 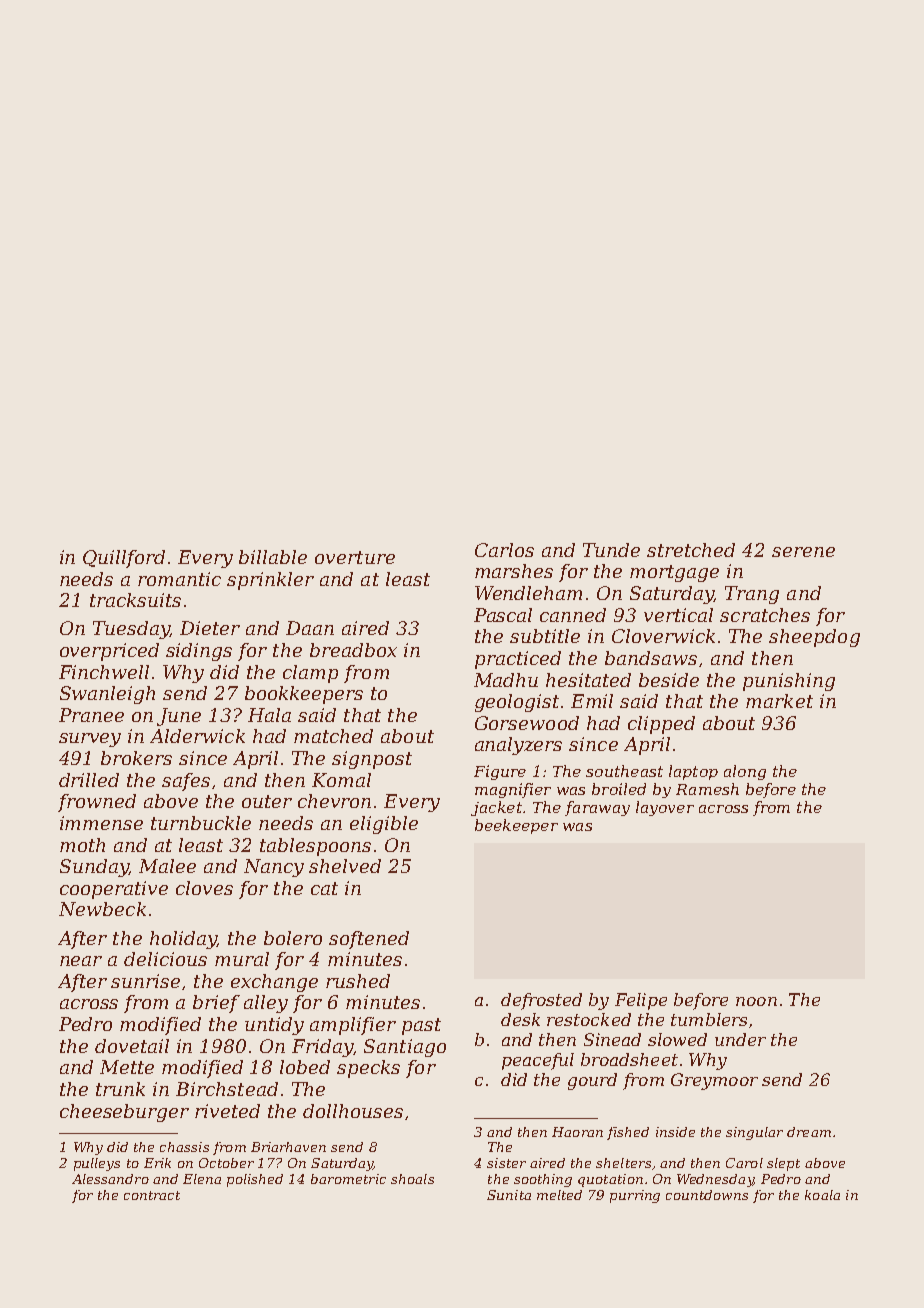 I want to click on Ramesh, so click(x=707, y=789).
